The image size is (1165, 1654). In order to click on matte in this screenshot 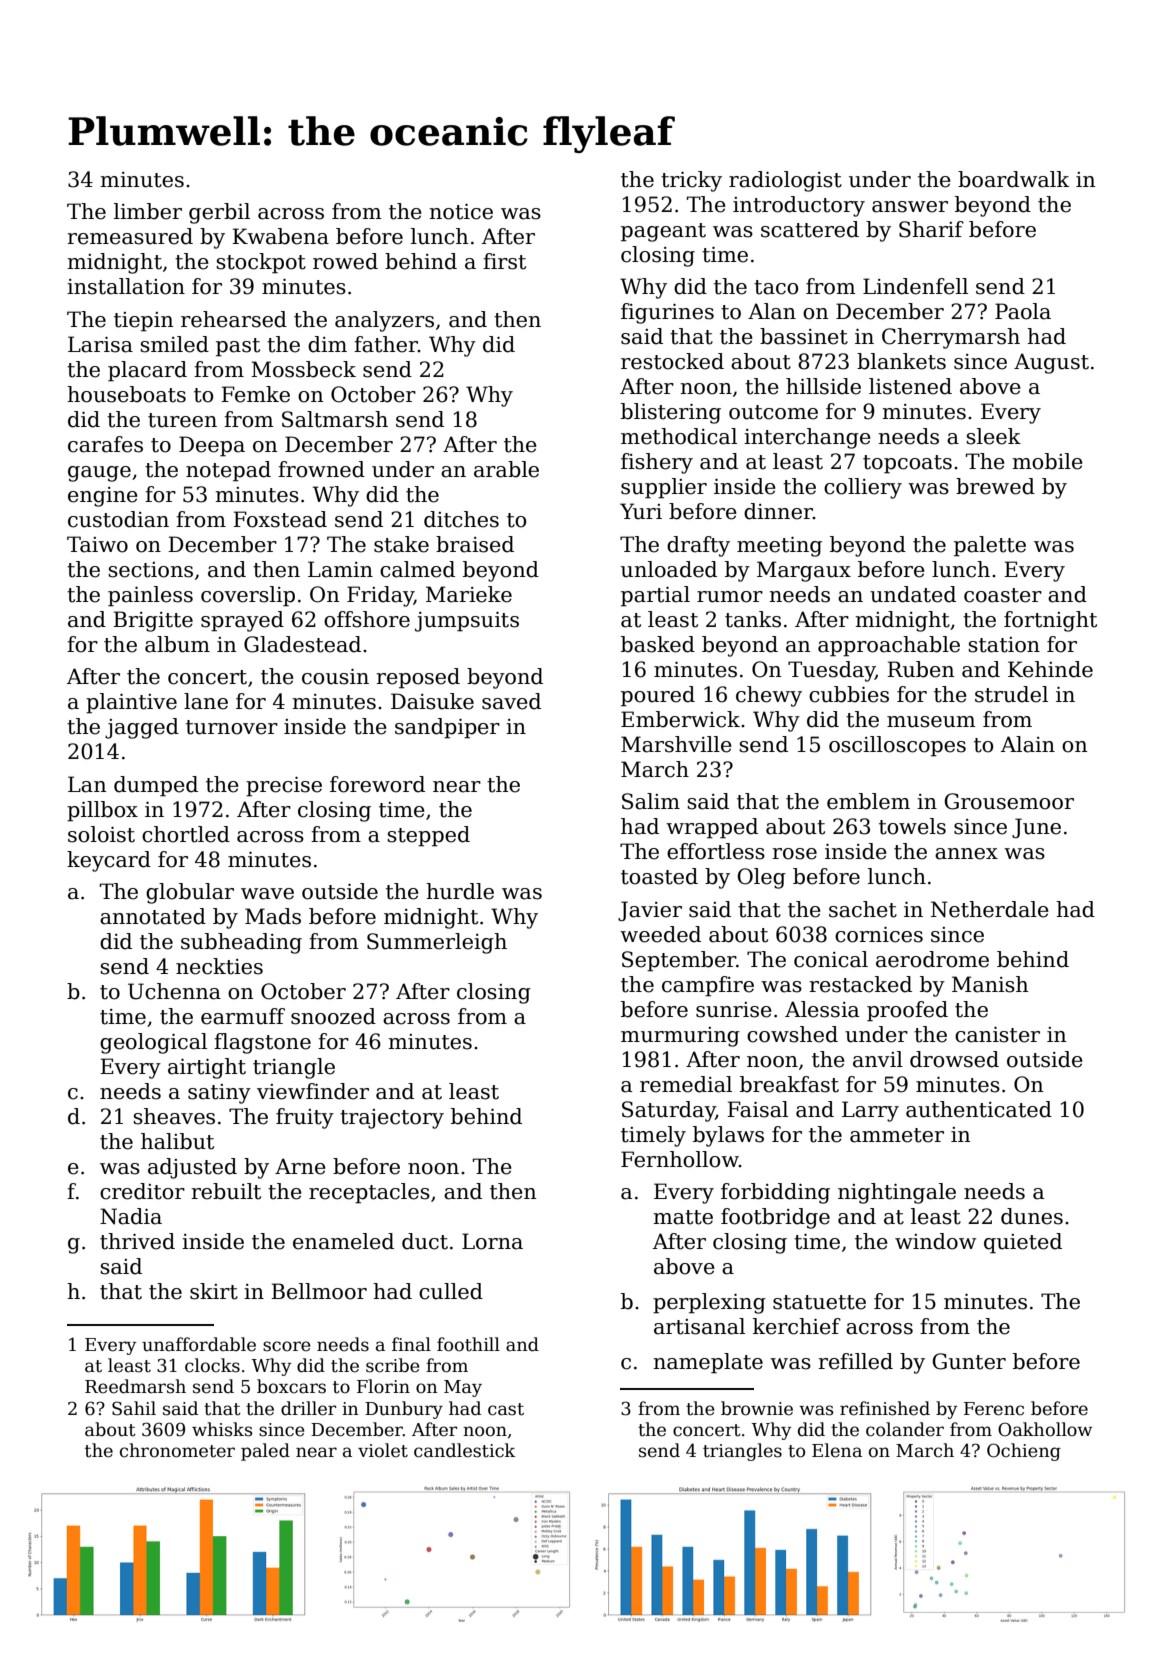, I will do `click(683, 1217)`.
